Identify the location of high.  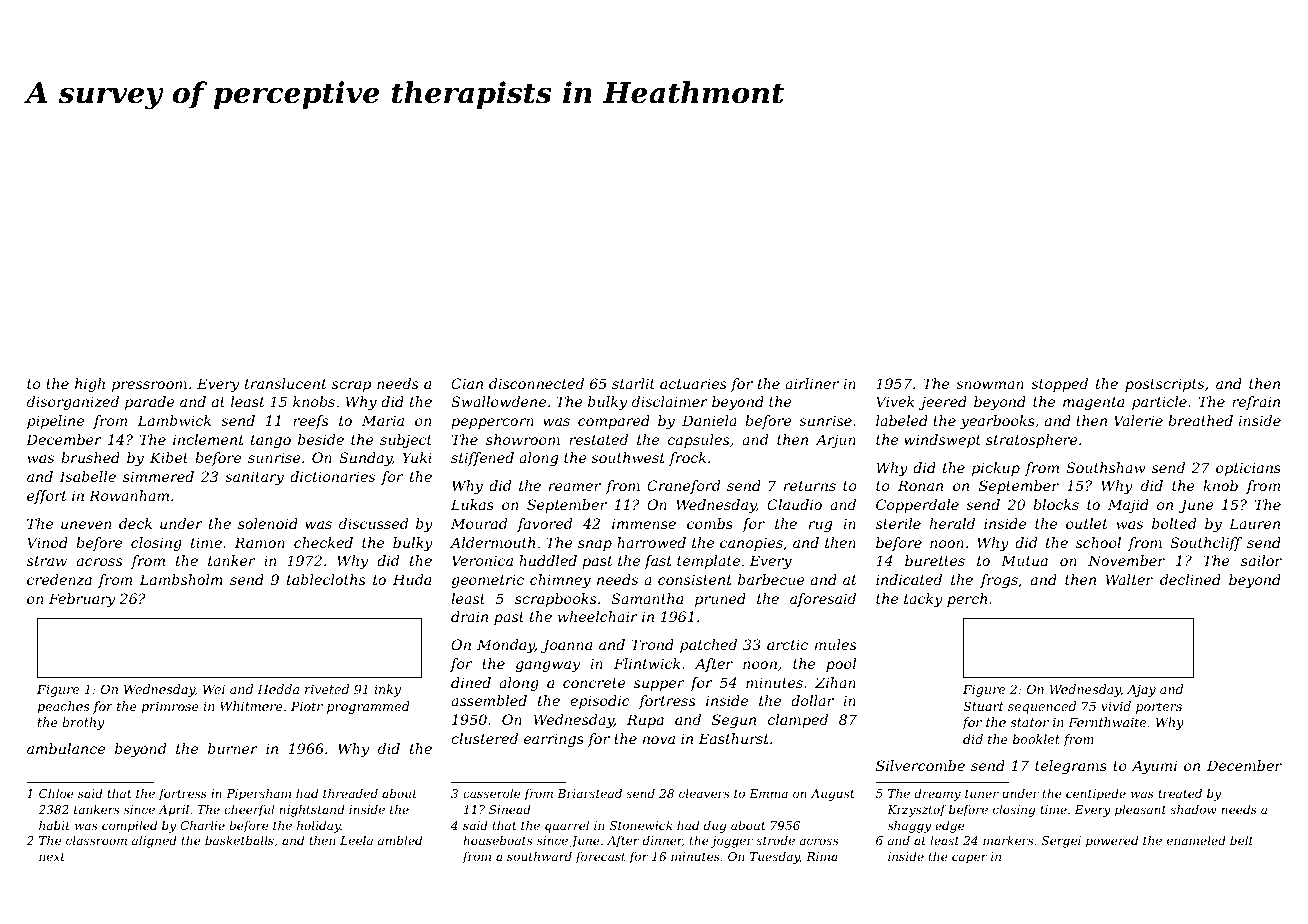
(90, 385).
